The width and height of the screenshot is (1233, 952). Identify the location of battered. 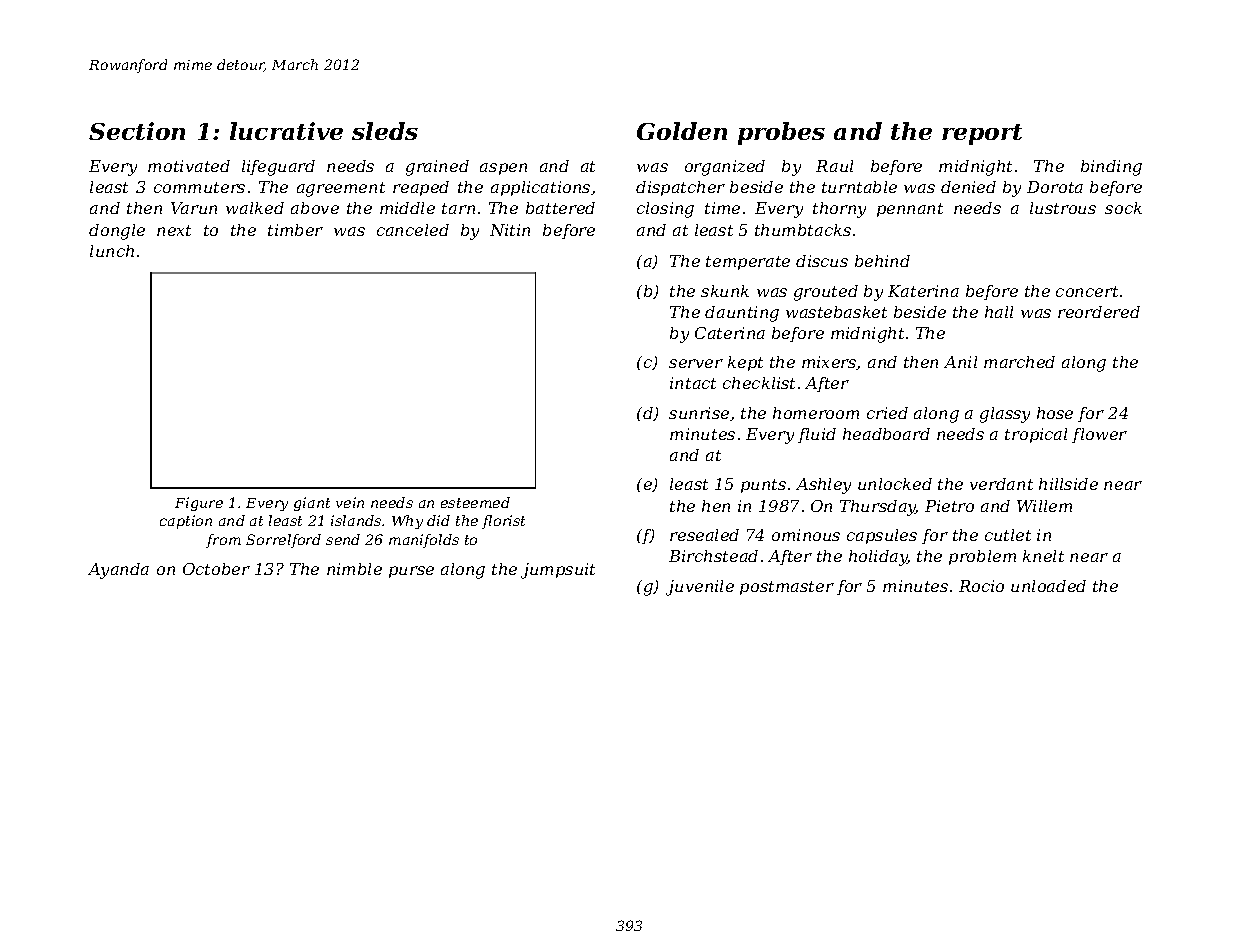
(560, 208).
